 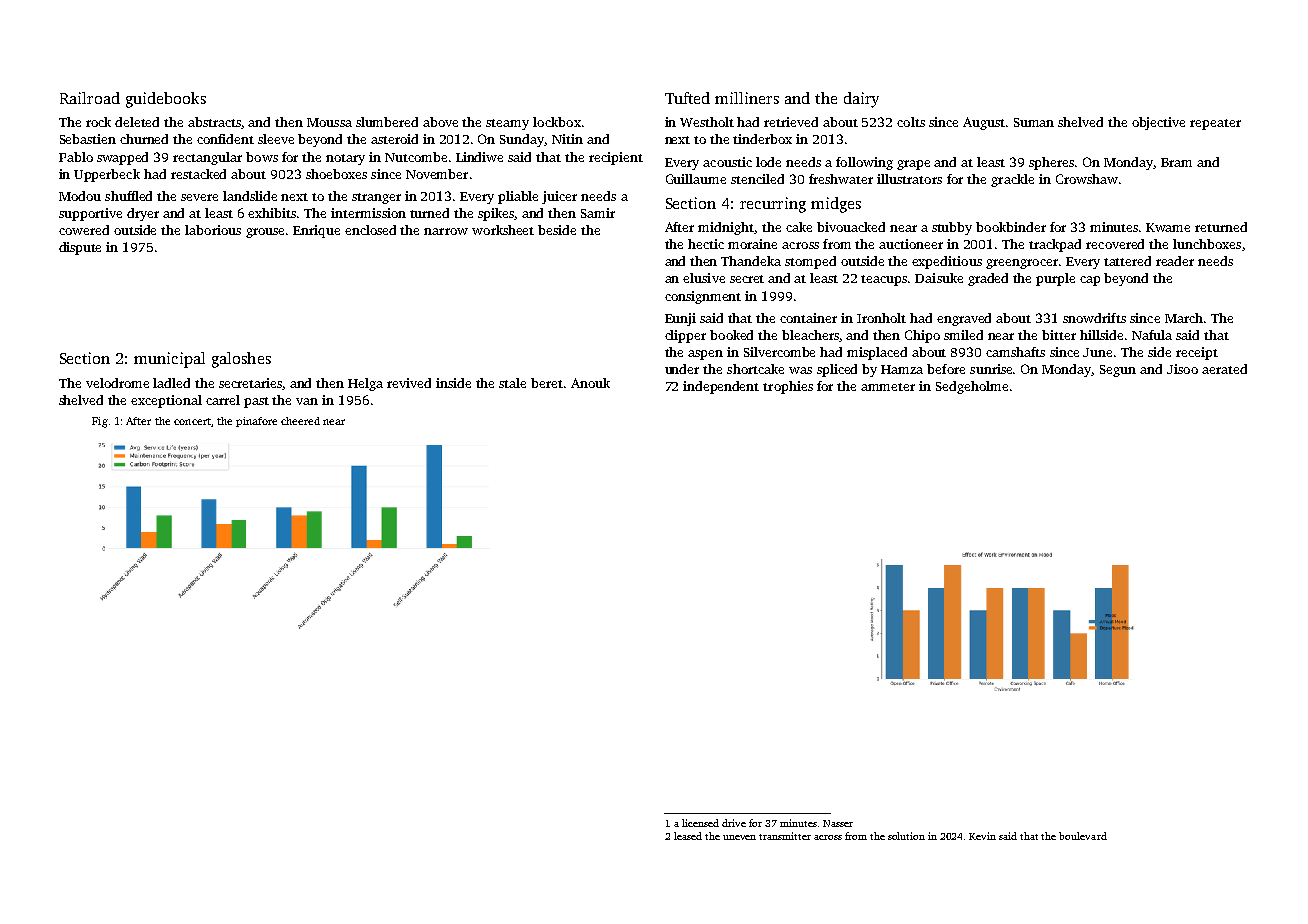 What do you see at coordinates (166, 100) in the page?
I see `guidebooks` at bounding box center [166, 100].
